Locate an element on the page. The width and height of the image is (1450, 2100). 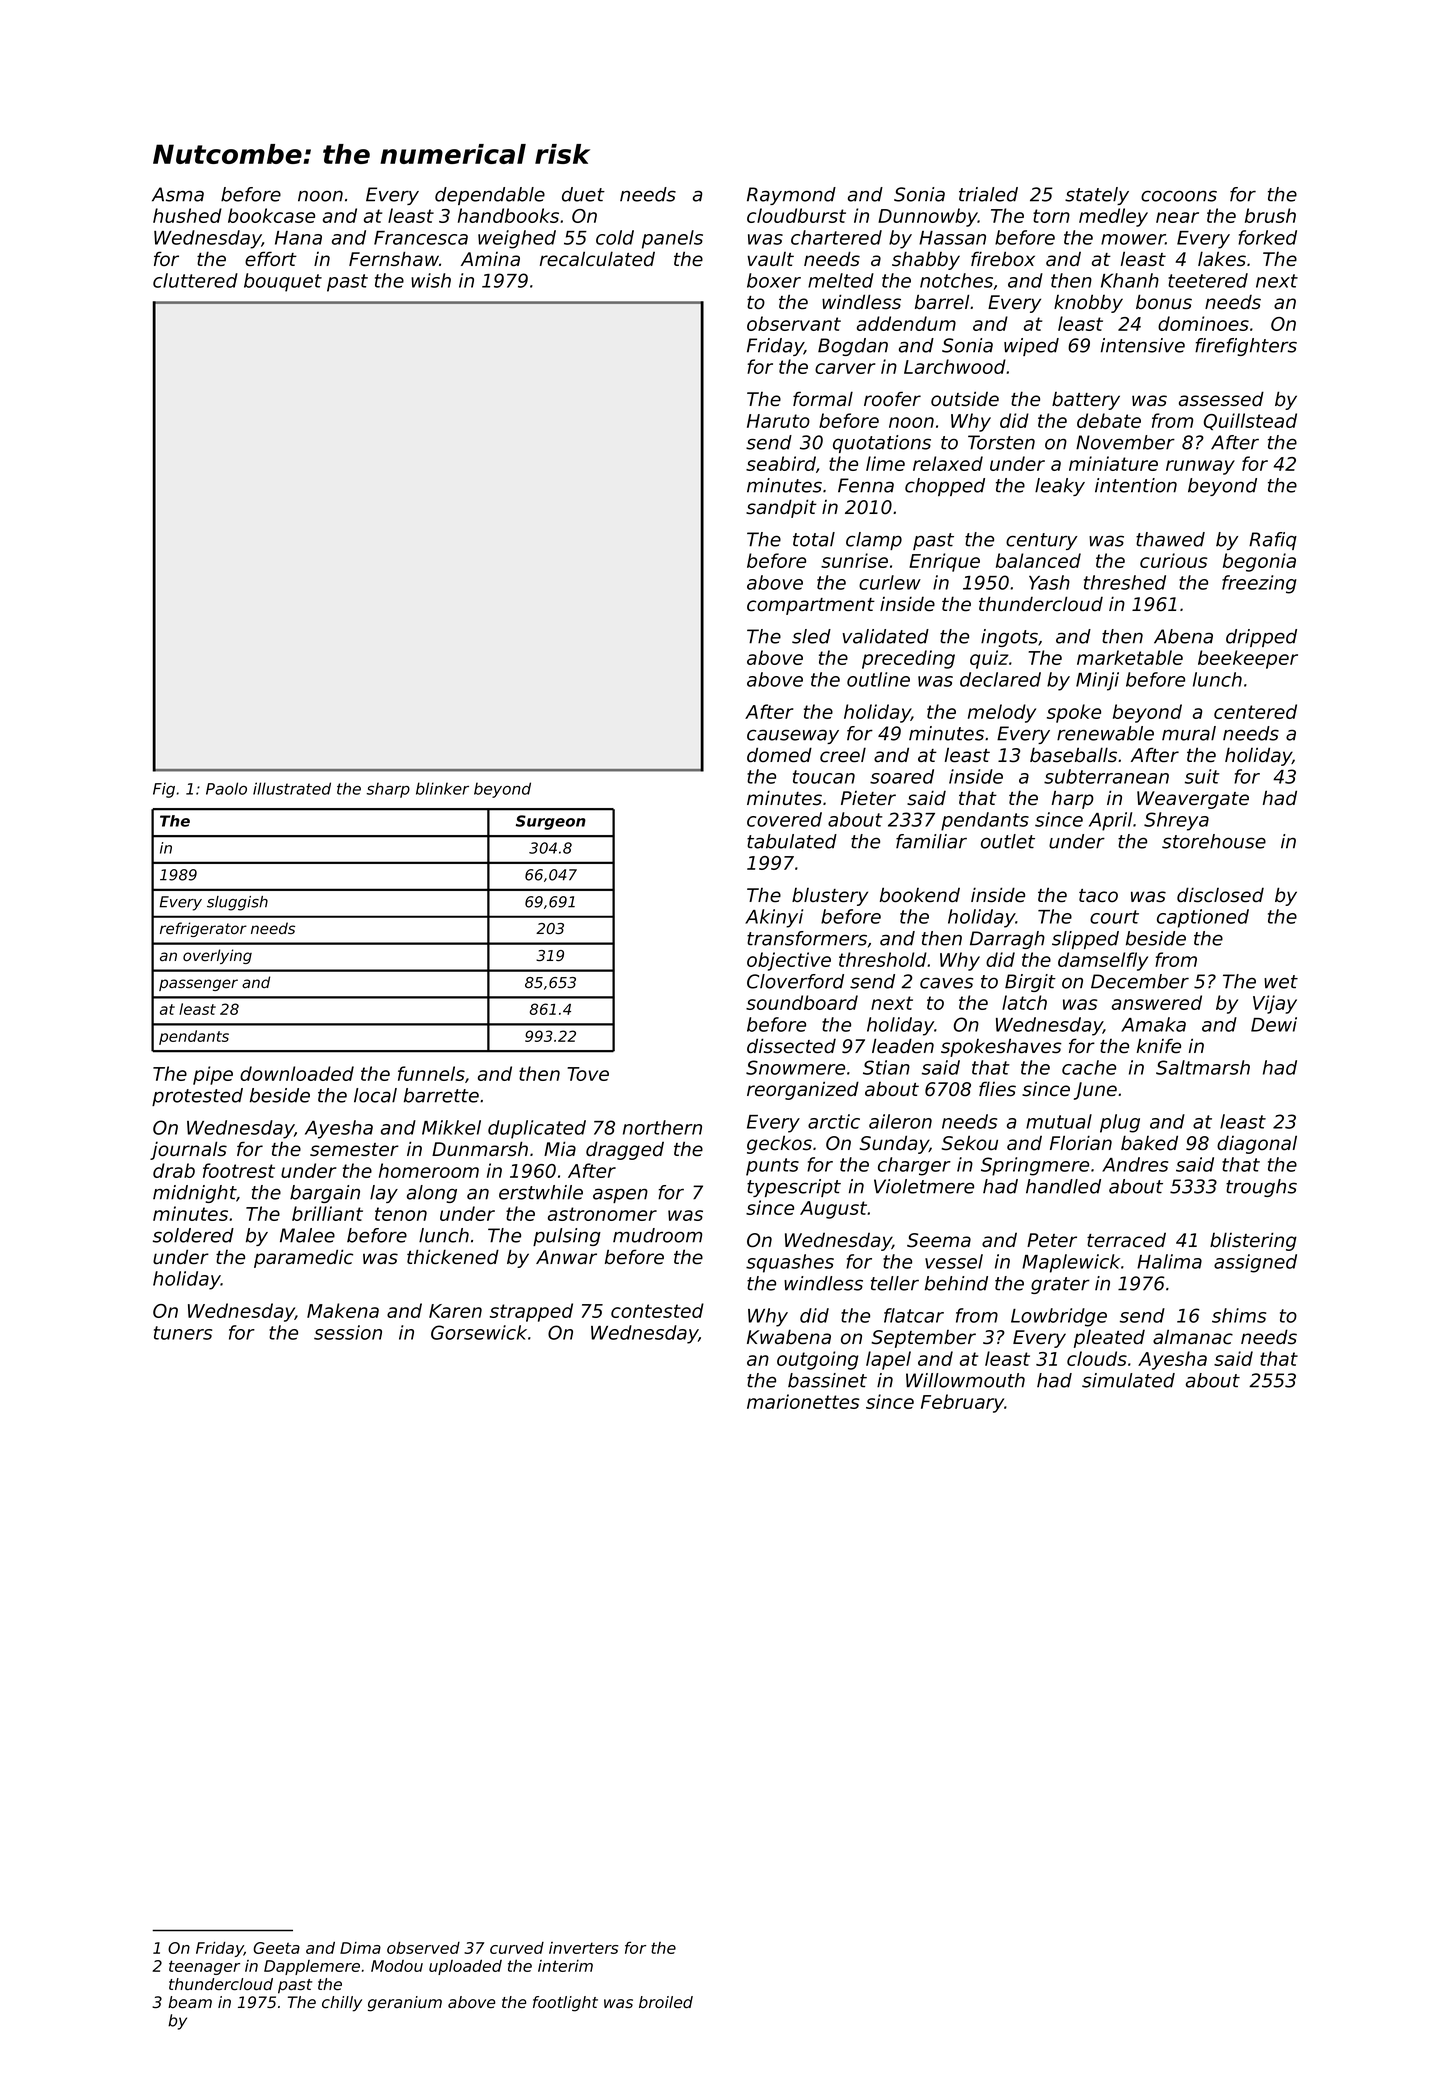
geranium is located at coordinates (405, 2004).
